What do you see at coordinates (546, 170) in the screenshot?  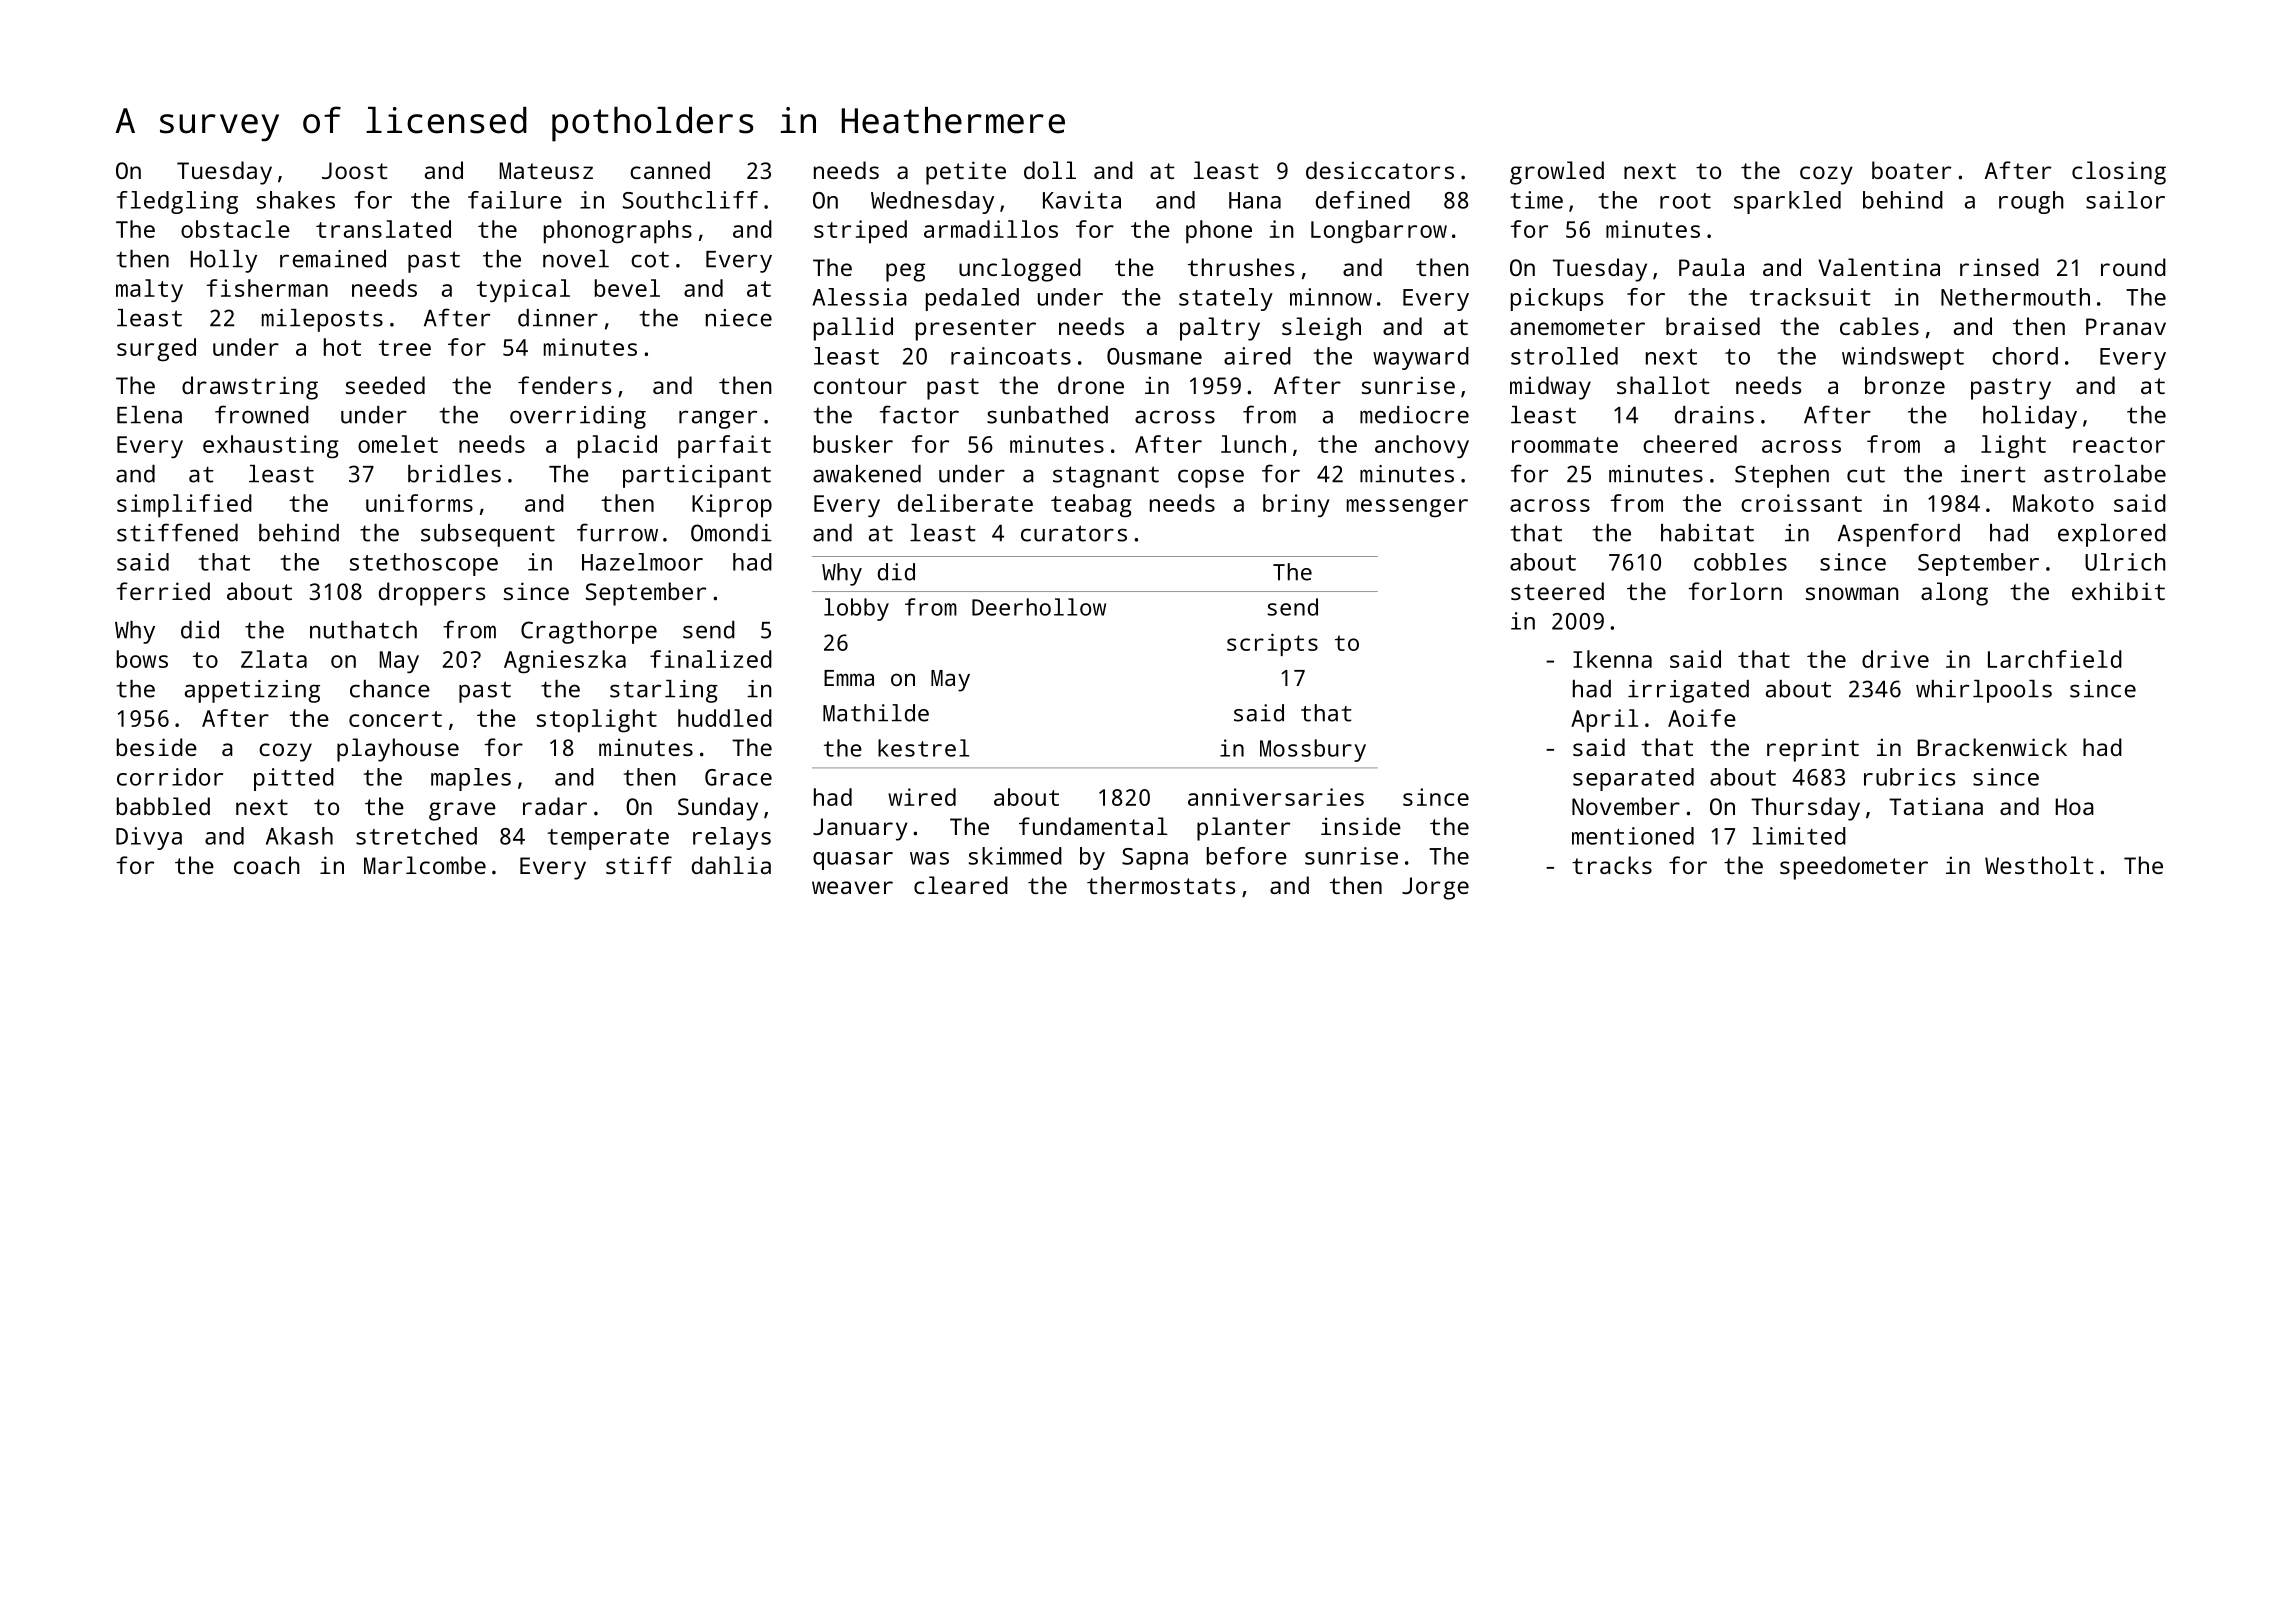 I see `Mateusz` at bounding box center [546, 170].
